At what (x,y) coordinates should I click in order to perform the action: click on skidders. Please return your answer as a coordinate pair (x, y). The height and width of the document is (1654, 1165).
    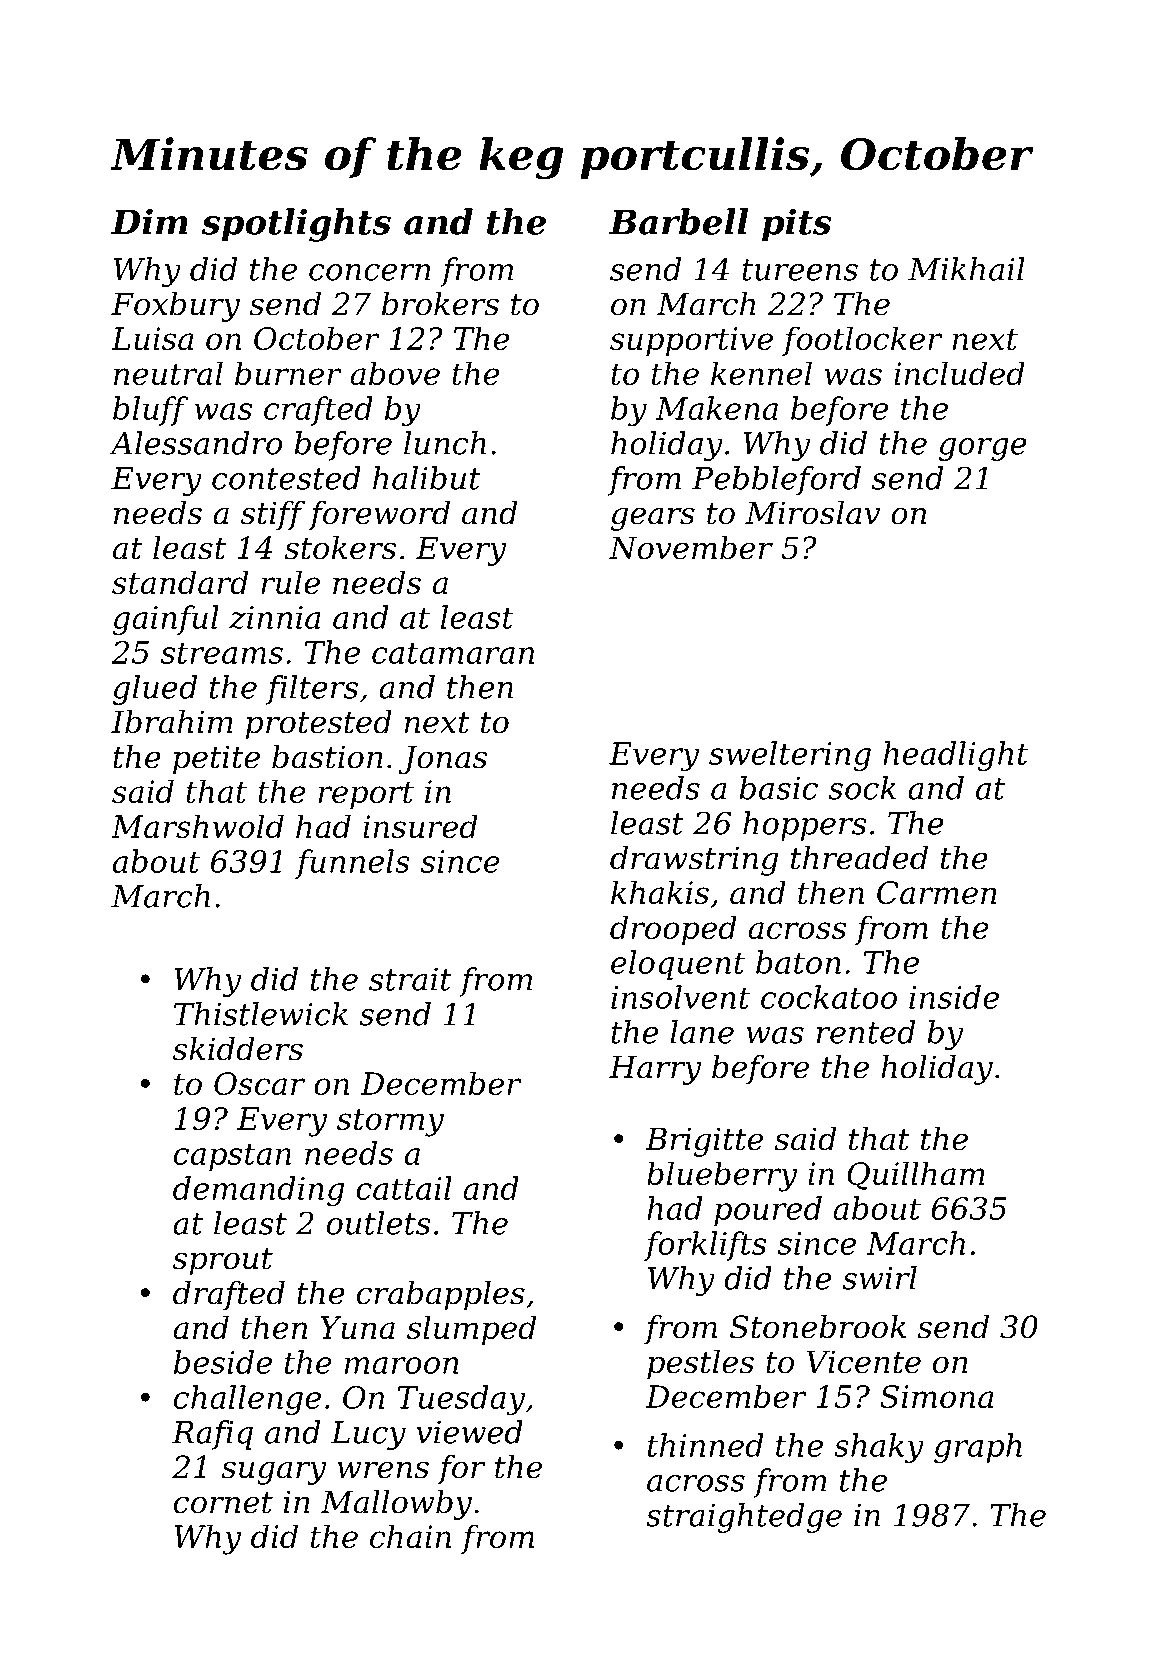
    Looking at the image, I should click on (238, 1049).
